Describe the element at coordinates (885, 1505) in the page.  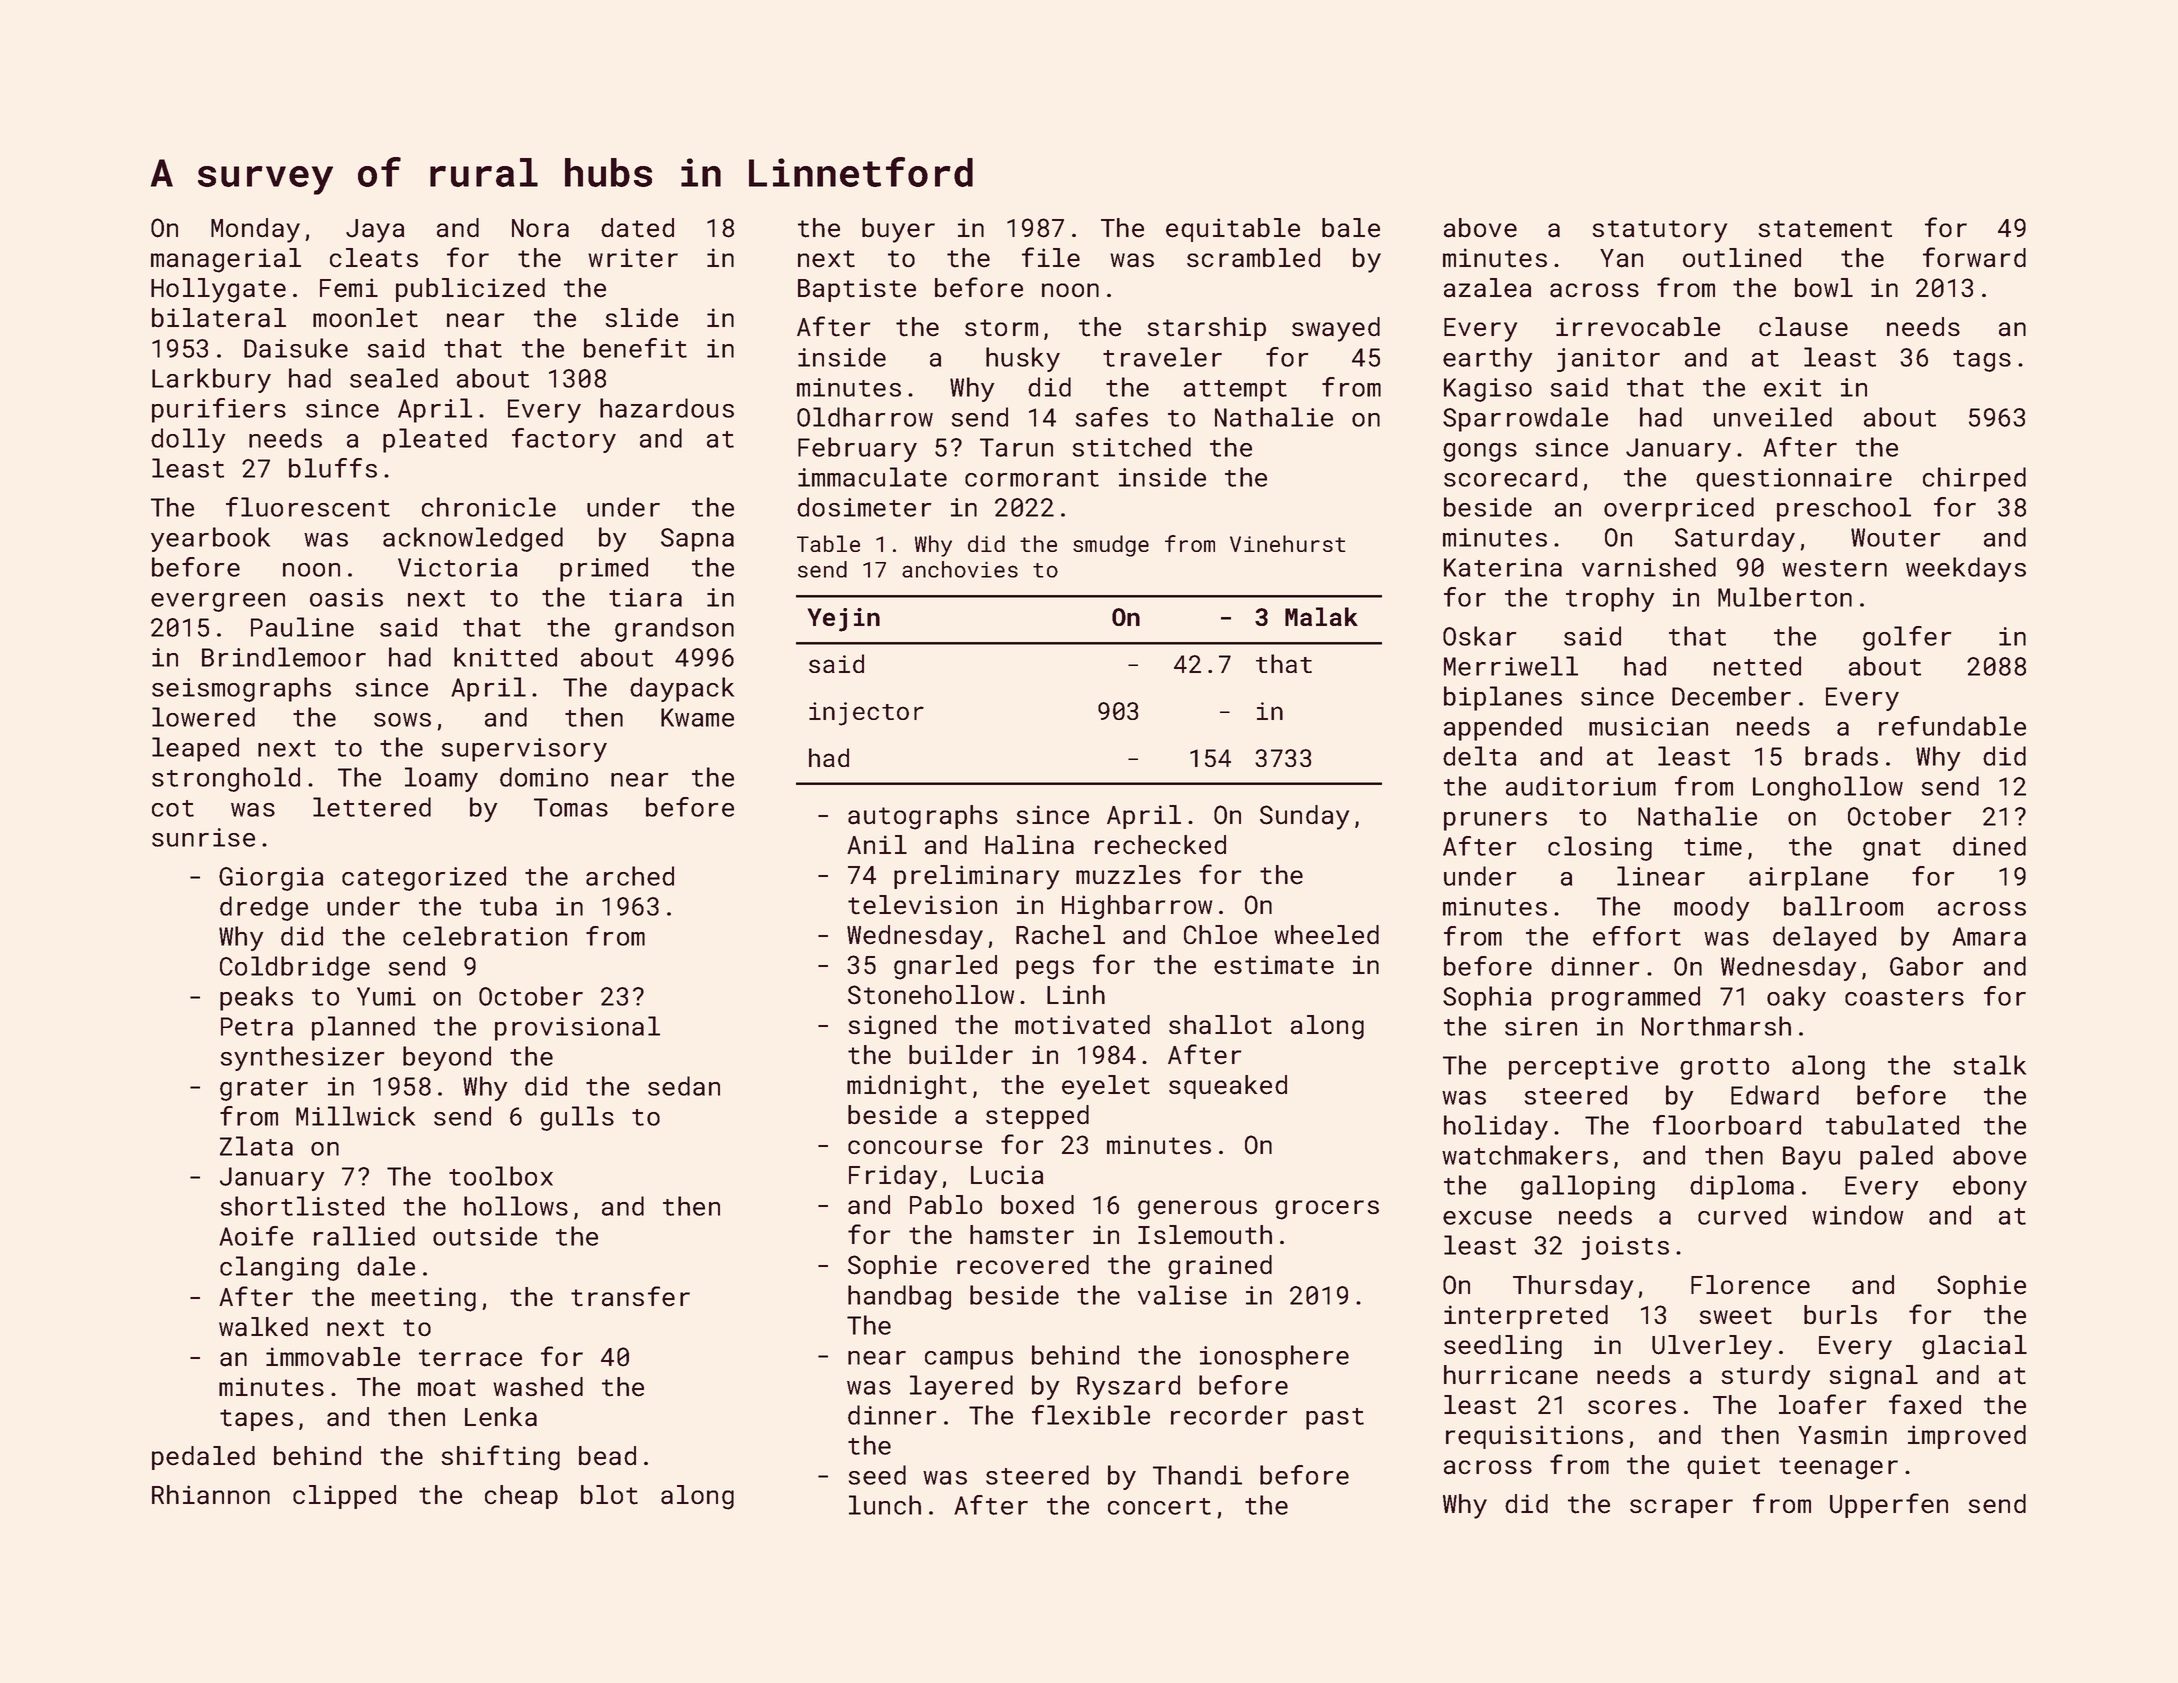
I see `lunch` at that location.
